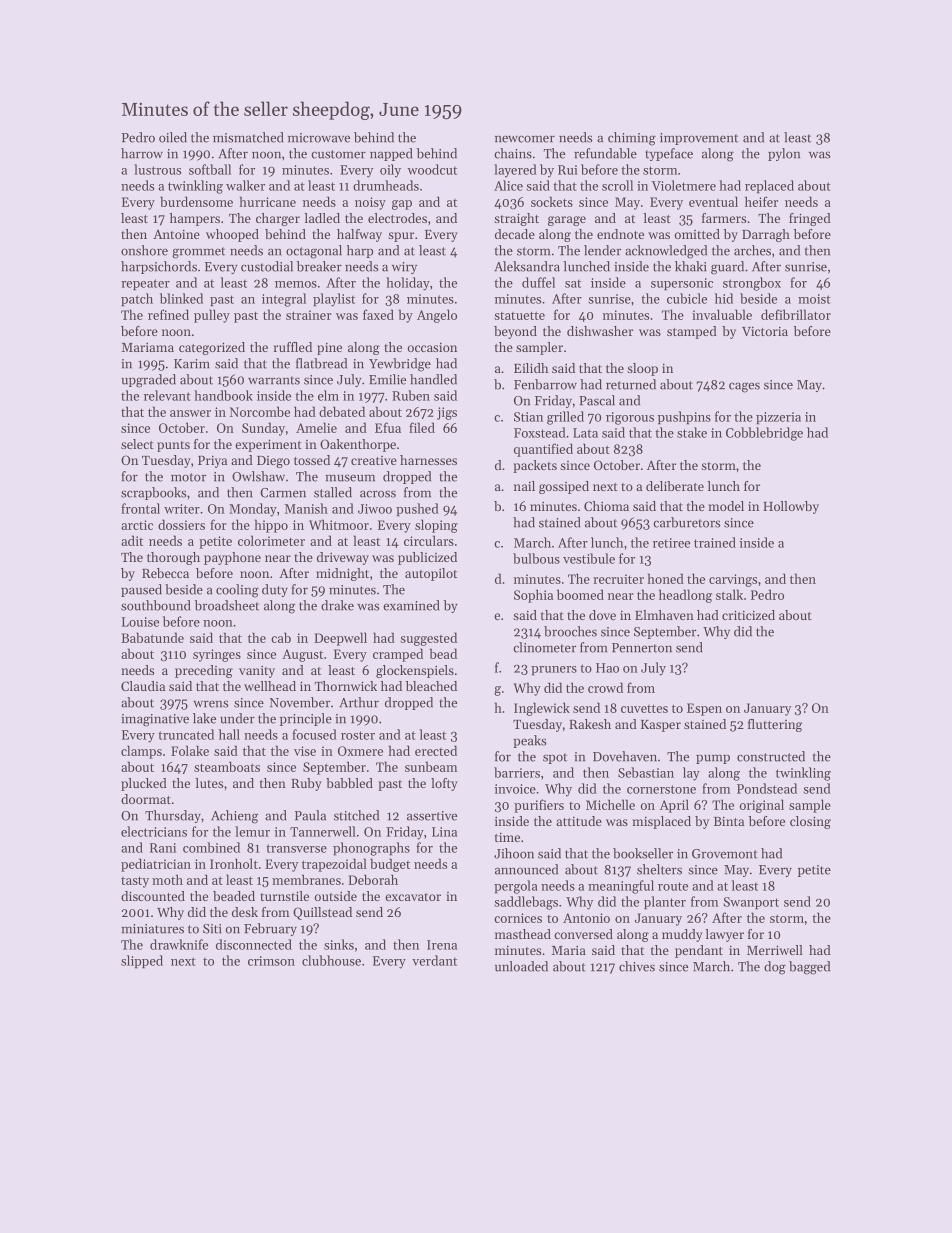 Image resolution: width=952 pixels, height=1233 pixels. What do you see at coordinates (752, 284) in the image?
I see `strongbox` at bounding box center [752, 284].
